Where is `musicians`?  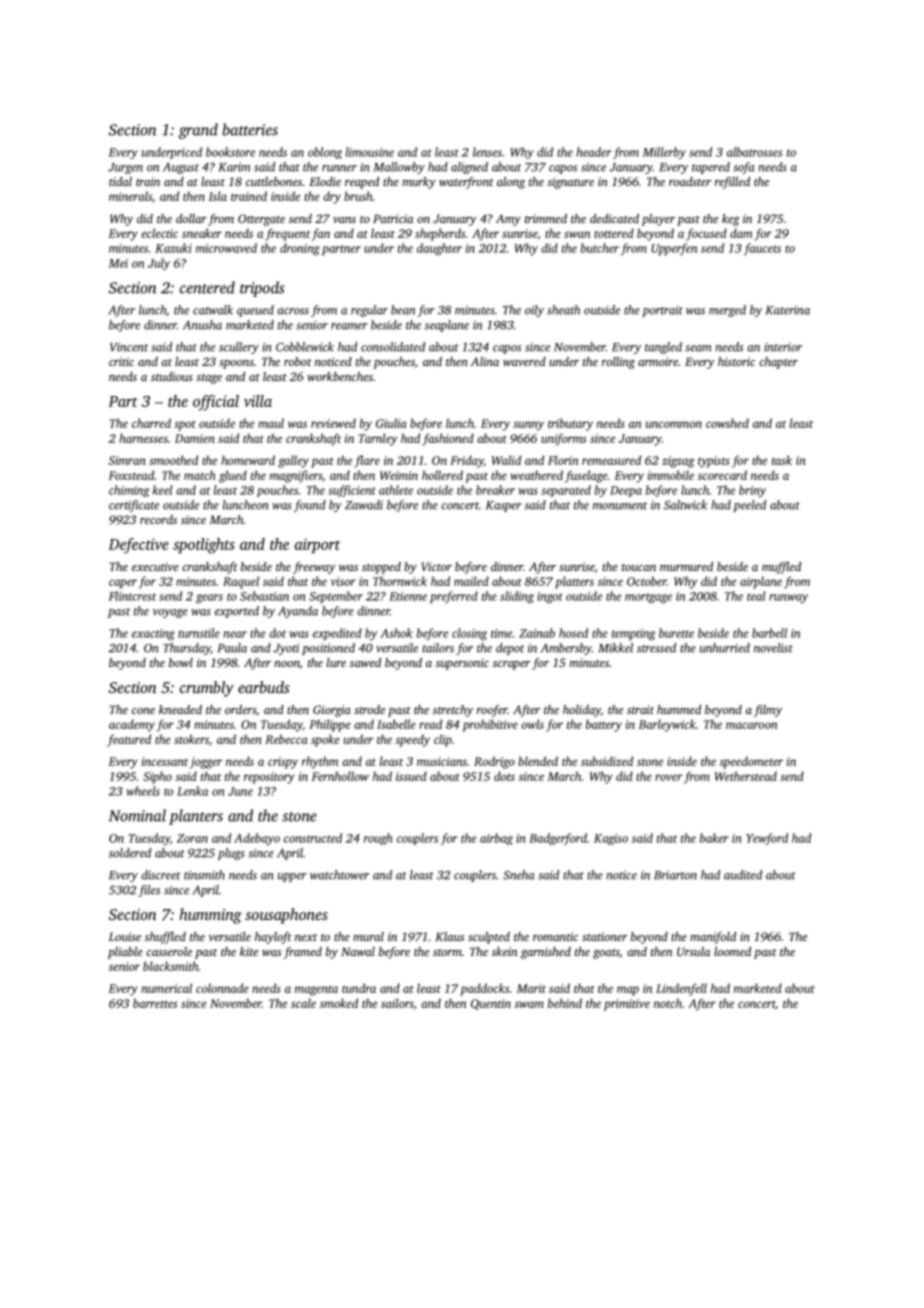
musicians is located at coordinates (442, 761).
